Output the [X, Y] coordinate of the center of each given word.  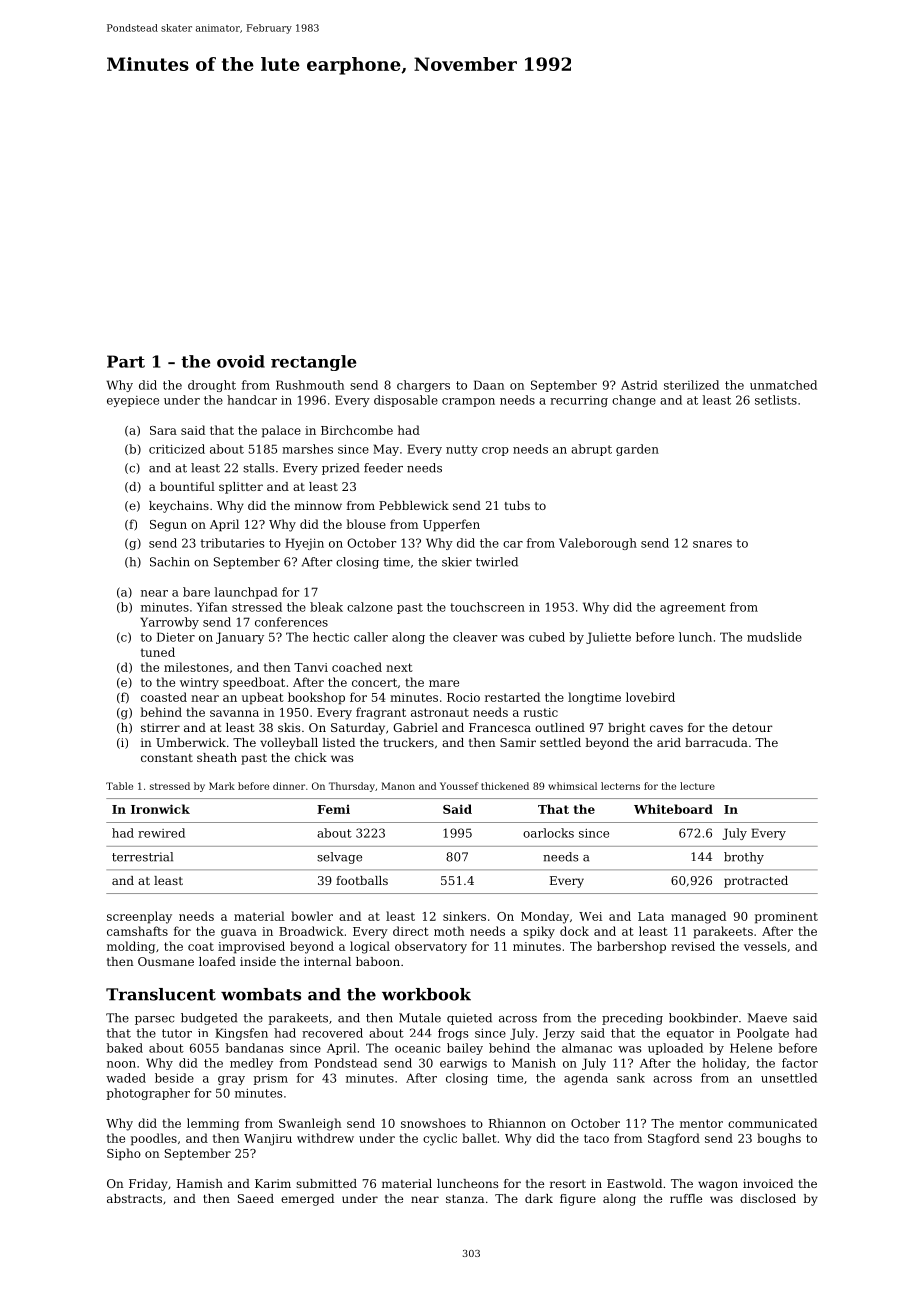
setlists [776, 400]
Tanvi [311, 667]
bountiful [187, 486]
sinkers [464, 916]
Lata [651, 916]
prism [270, 1079]
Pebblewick [414, 505]
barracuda [716, 742]
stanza [465, 1199]
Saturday [358, 729]
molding [131, 947]
